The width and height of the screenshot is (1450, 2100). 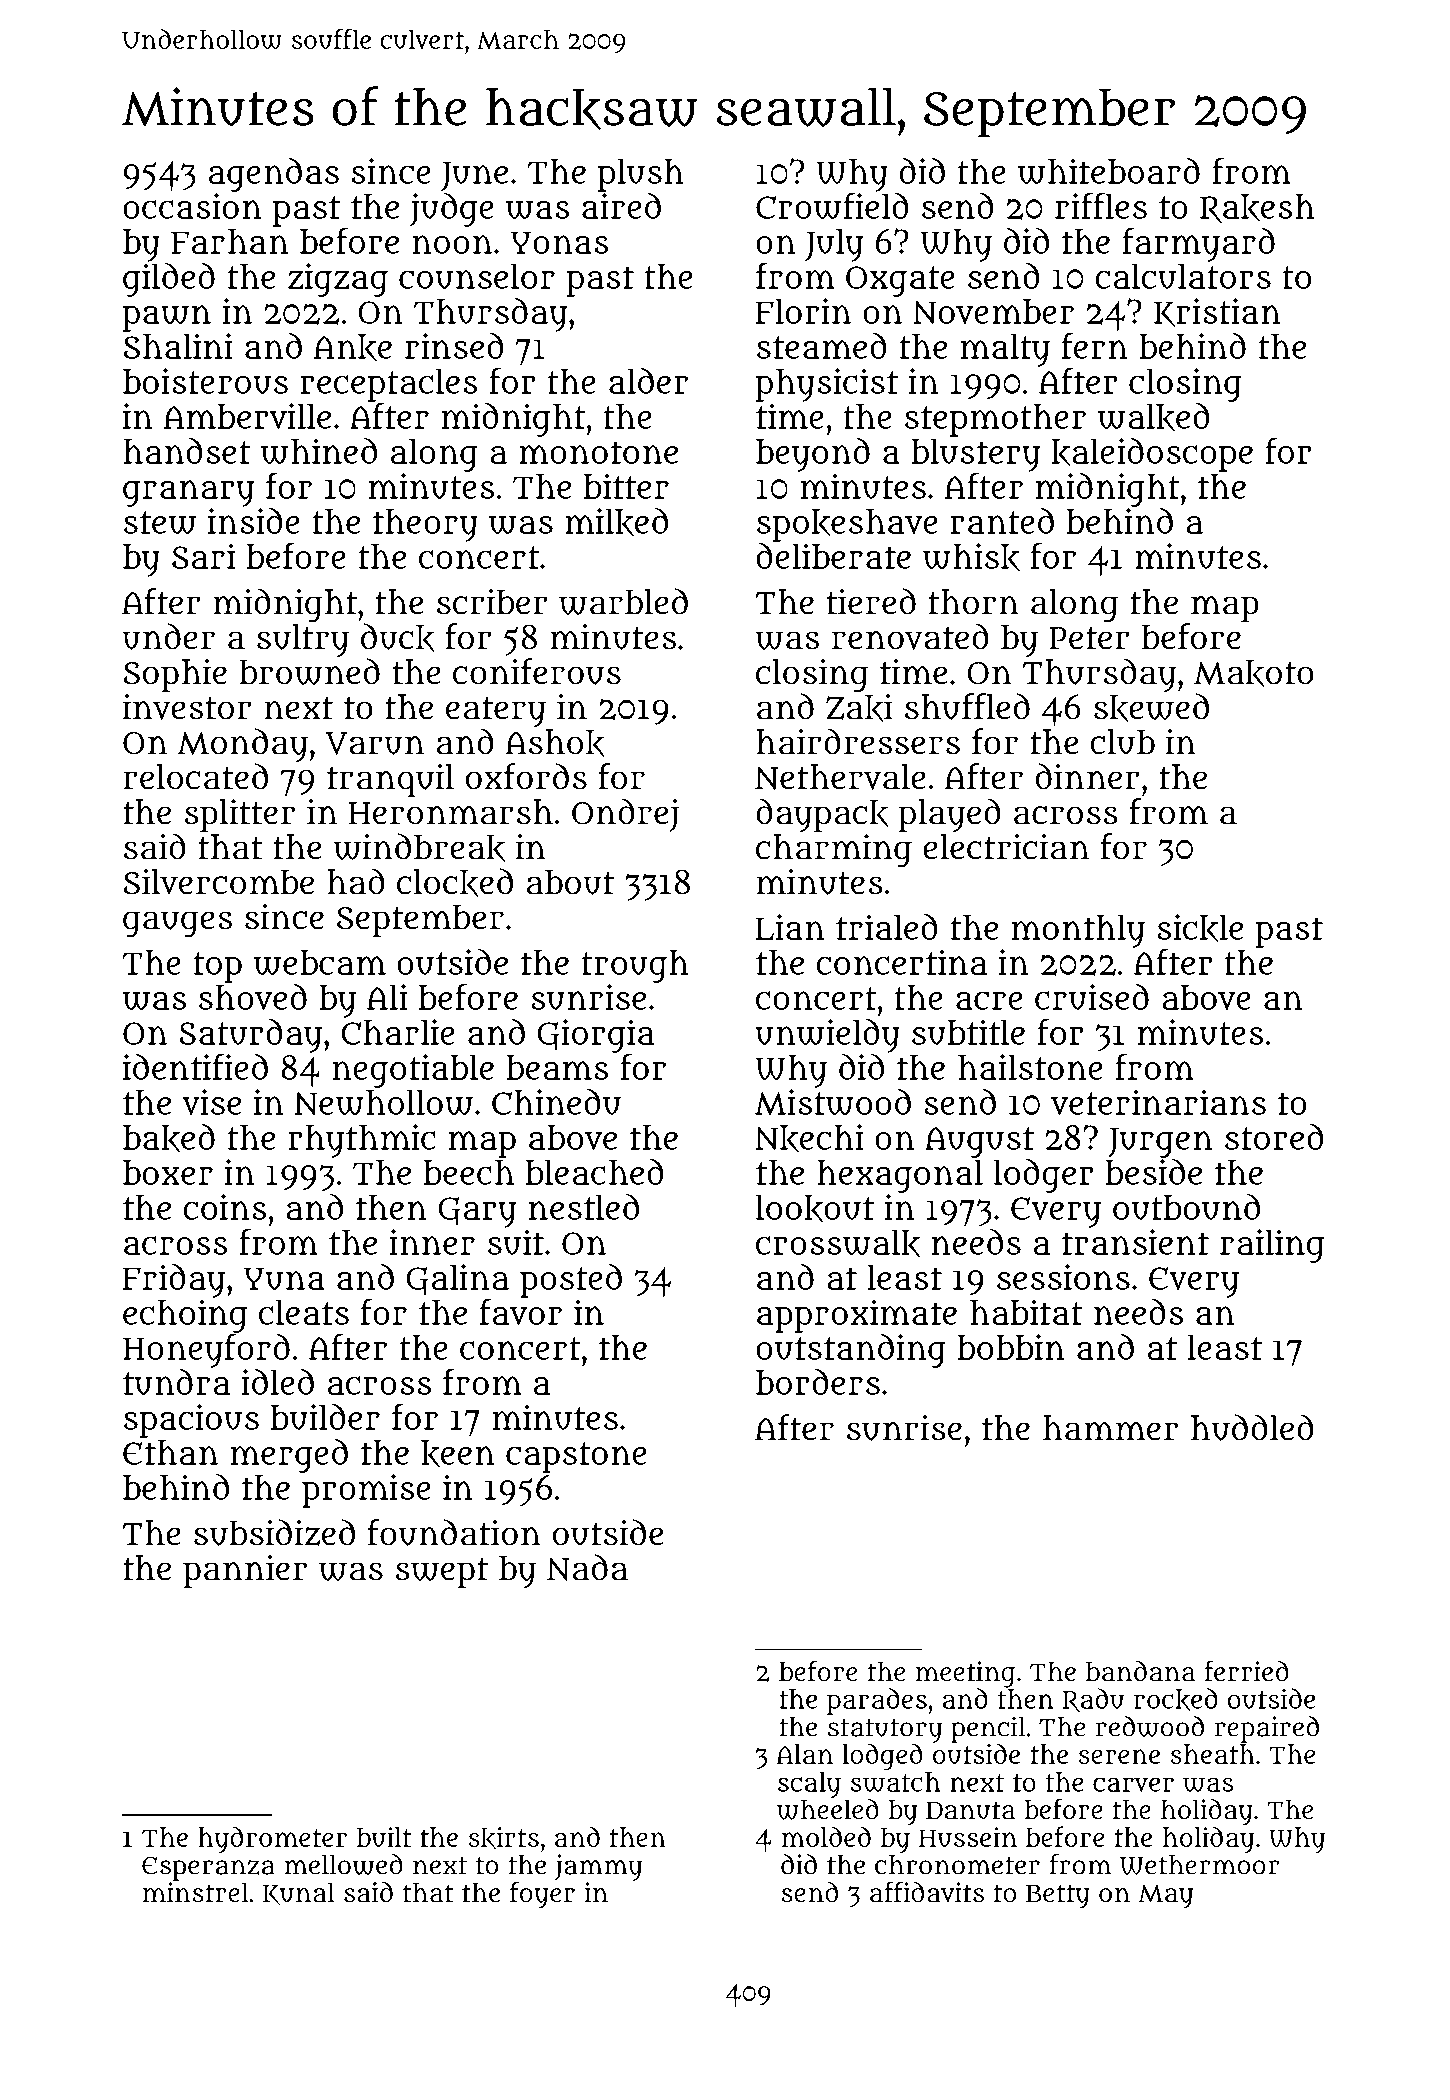 I want to click on July, so click(x=834, y=245).
